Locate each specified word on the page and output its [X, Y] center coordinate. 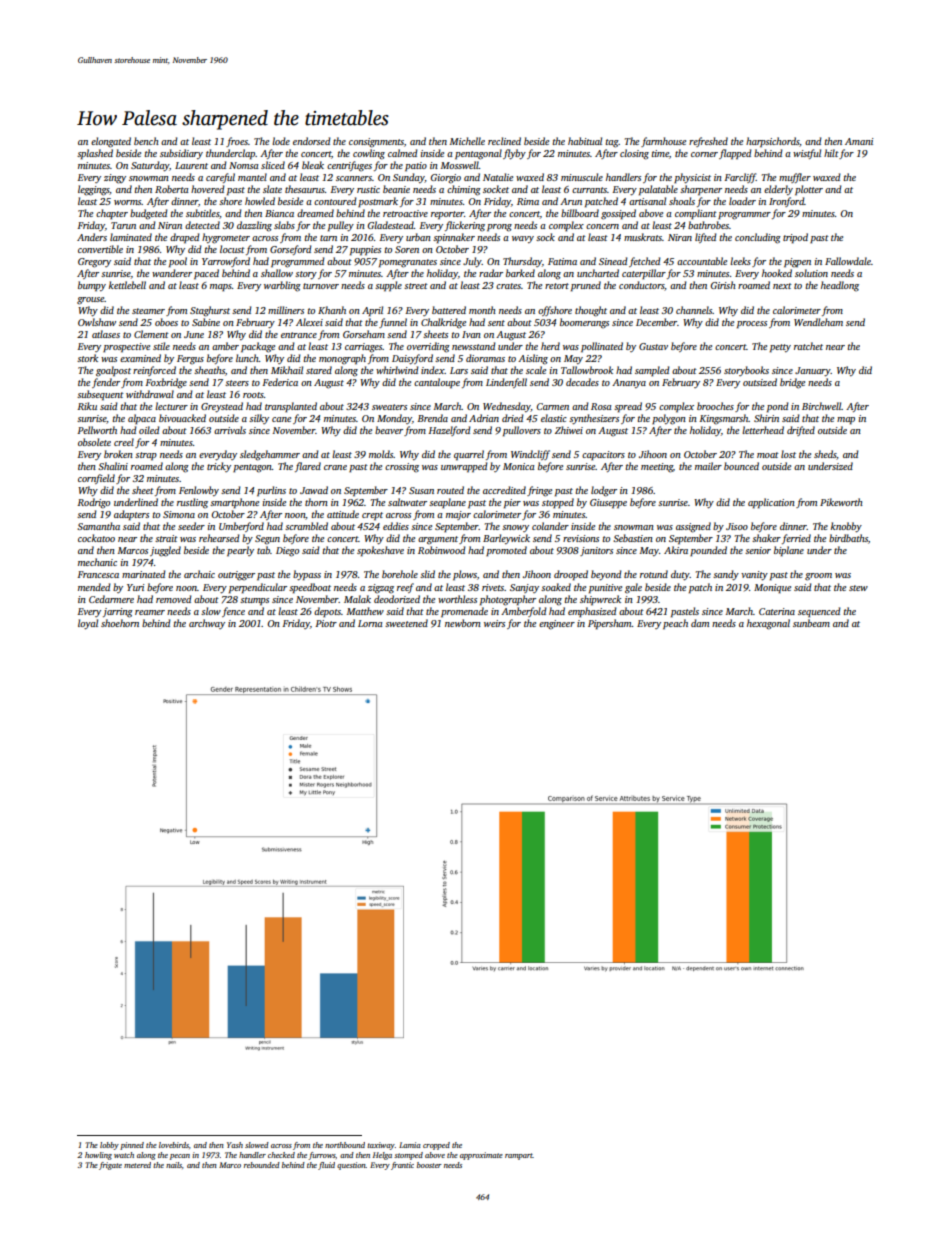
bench [146, 141]
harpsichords [772, 142]
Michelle [467, 141]
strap [146, 456]
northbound [345, 1145]
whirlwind [397, 370]
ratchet [808, 346]
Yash [235, 1145]
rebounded [262, 1165]
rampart [519, 1156]
